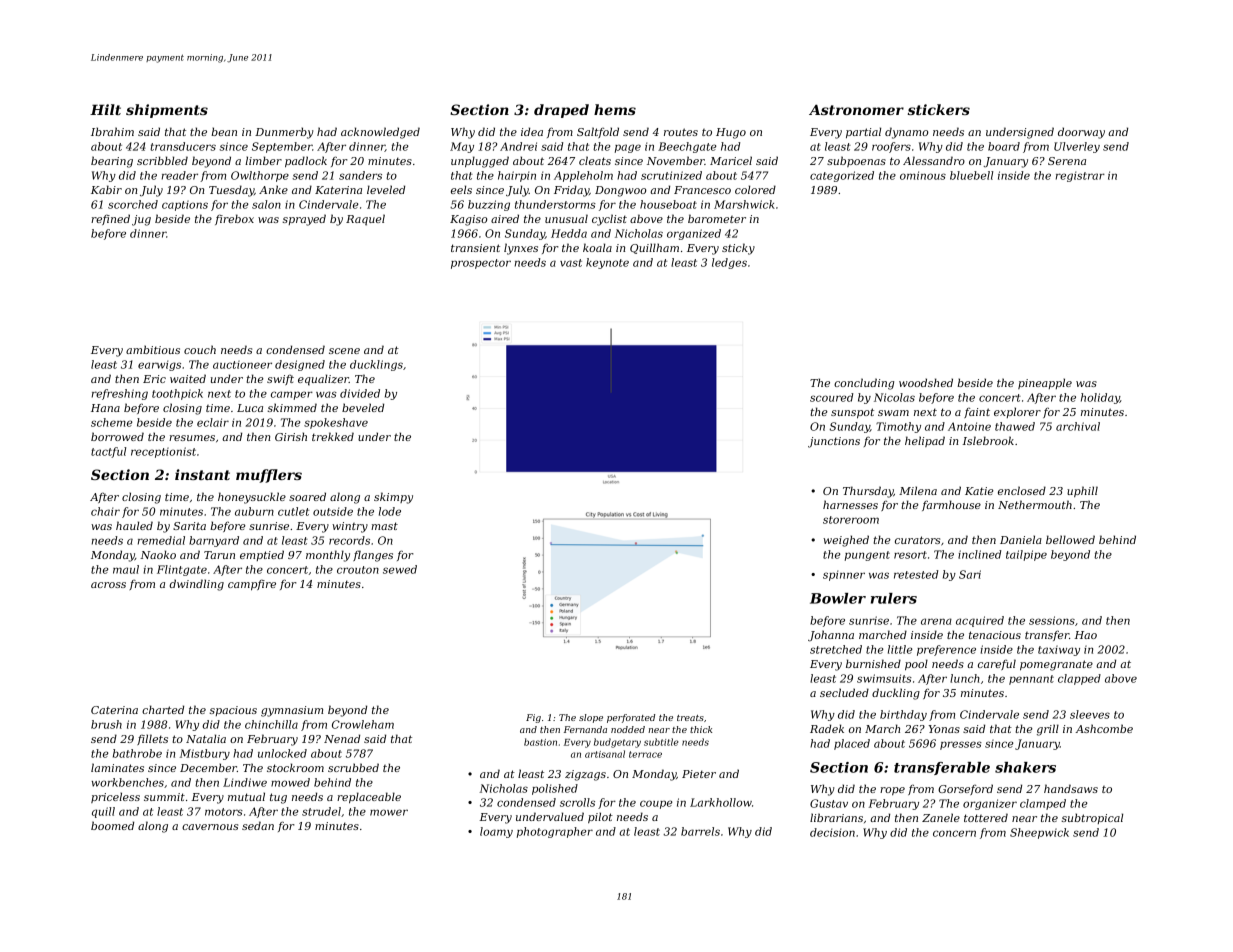  Describe the element at coordinates (167, 111) in the document. I see `shipments` at that location.
